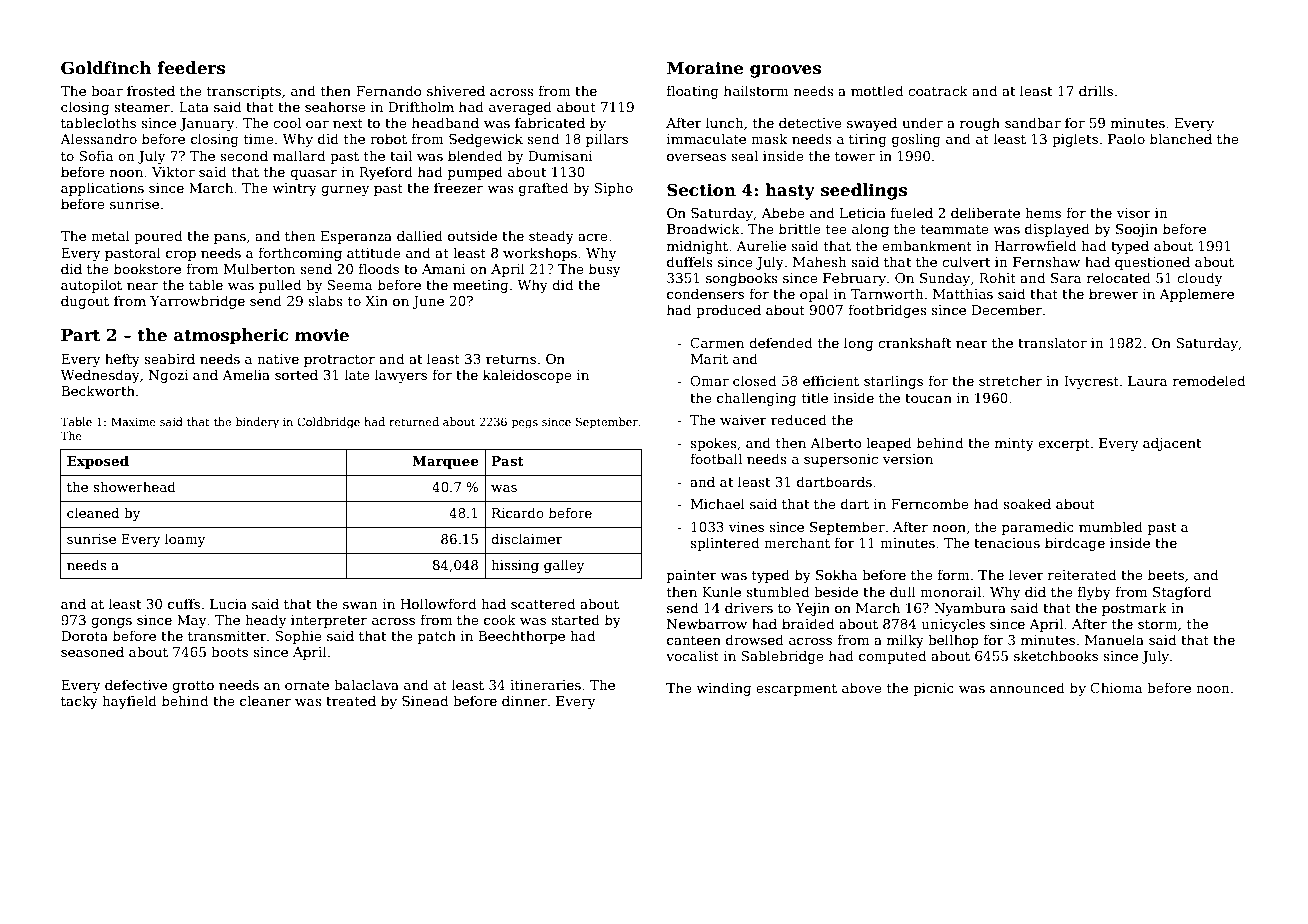 The width and height of the page is (1308, 924). I want to click on grotto, so click(193, 687).
